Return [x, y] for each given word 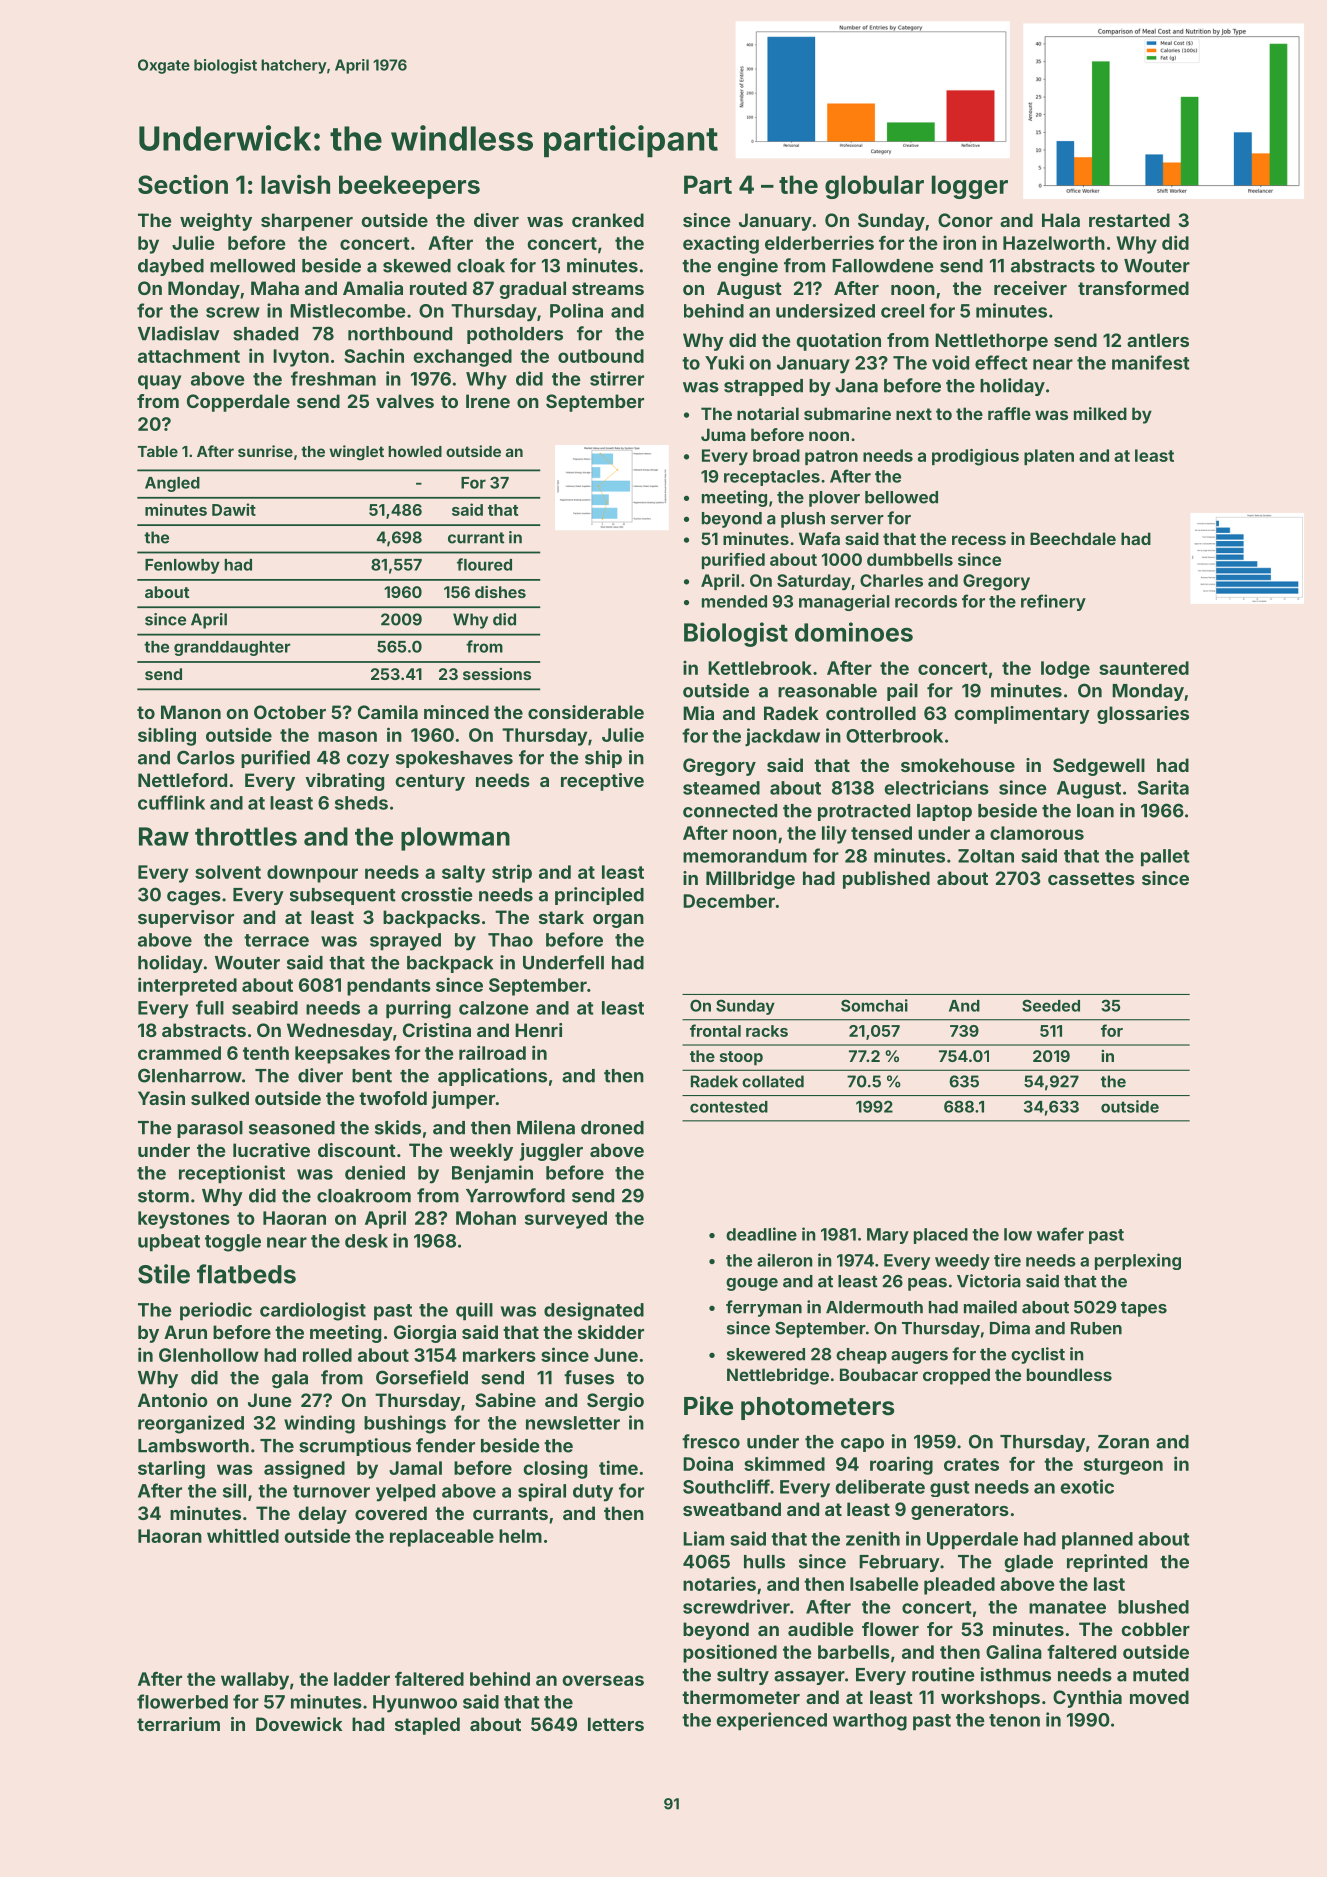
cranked [608, 220]
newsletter [573, 1423]
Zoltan [986, 856]
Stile [164, 1274]
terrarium [178, 1724]
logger [970, 187]
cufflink [171, 802]
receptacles [772, 478]
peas [927, 1284]
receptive [602, 782]
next [914, 414]
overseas [603, 1680]
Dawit [234, 509]
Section [183, 184]
